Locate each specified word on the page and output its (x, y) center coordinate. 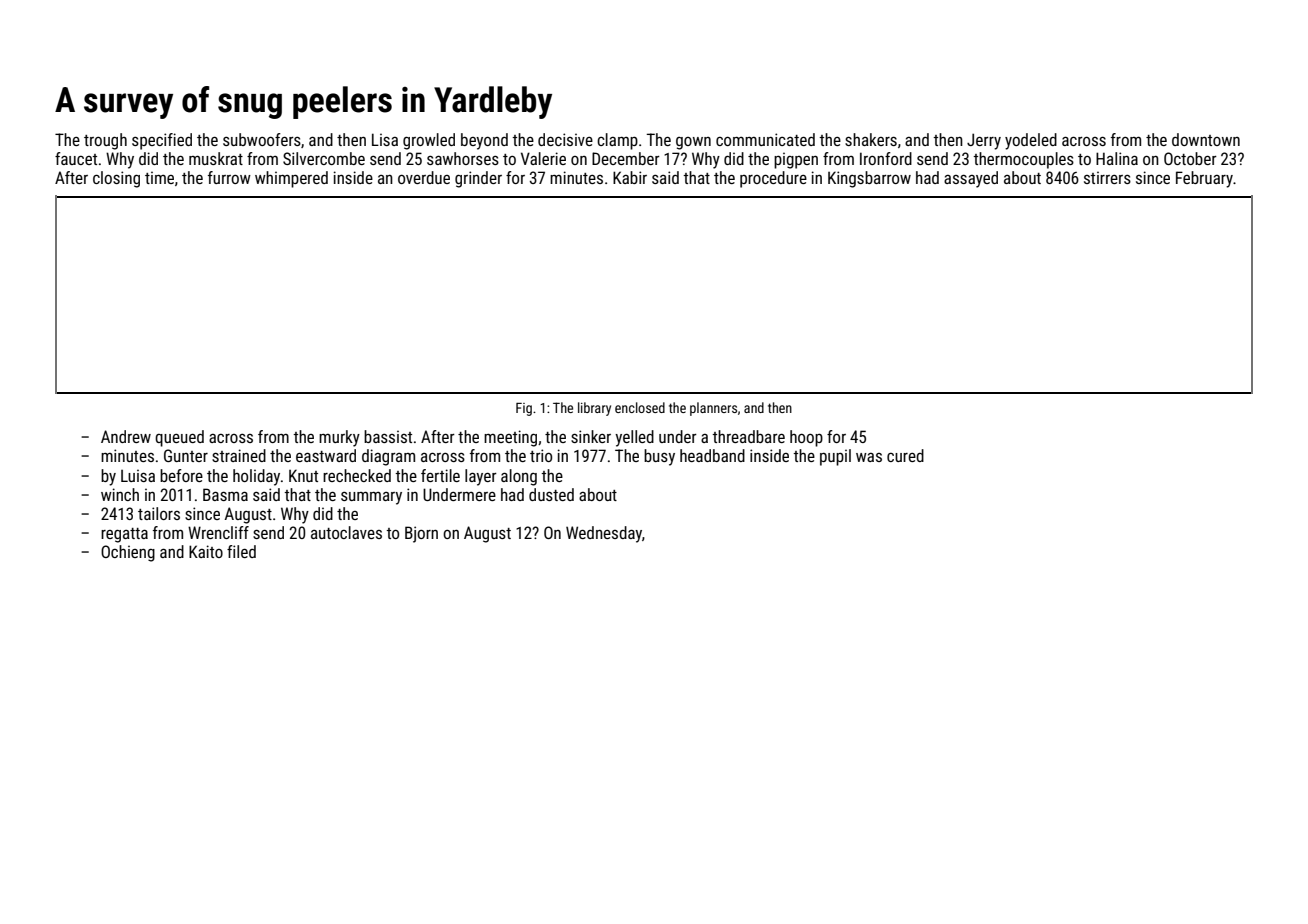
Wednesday (604, 534)
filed (241, 551)
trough (105, 141)
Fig (524, 409)
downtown (1206, 139)
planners (713, 409)
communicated (765, 139)
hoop (806, 438)
